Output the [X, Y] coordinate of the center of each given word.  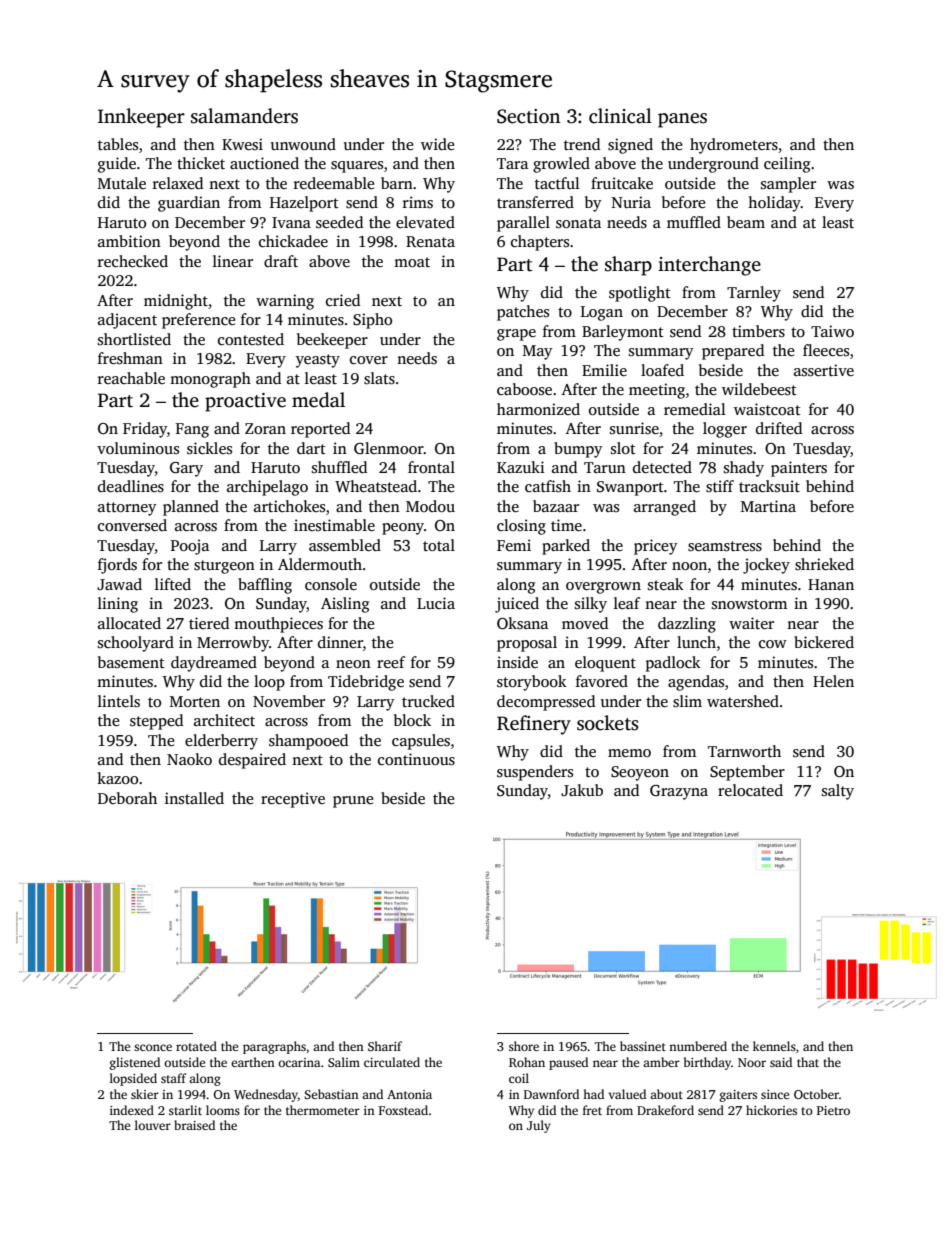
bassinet [643, 1046]
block [412, 720]
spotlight [640, 294]
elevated [425, 222]
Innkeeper [141, 118]
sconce [153, 1047]
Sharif [385, 1046]
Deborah [127, 798]
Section [528, 116]
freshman [130, 358]
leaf [627, 603]
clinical [620, 116]
